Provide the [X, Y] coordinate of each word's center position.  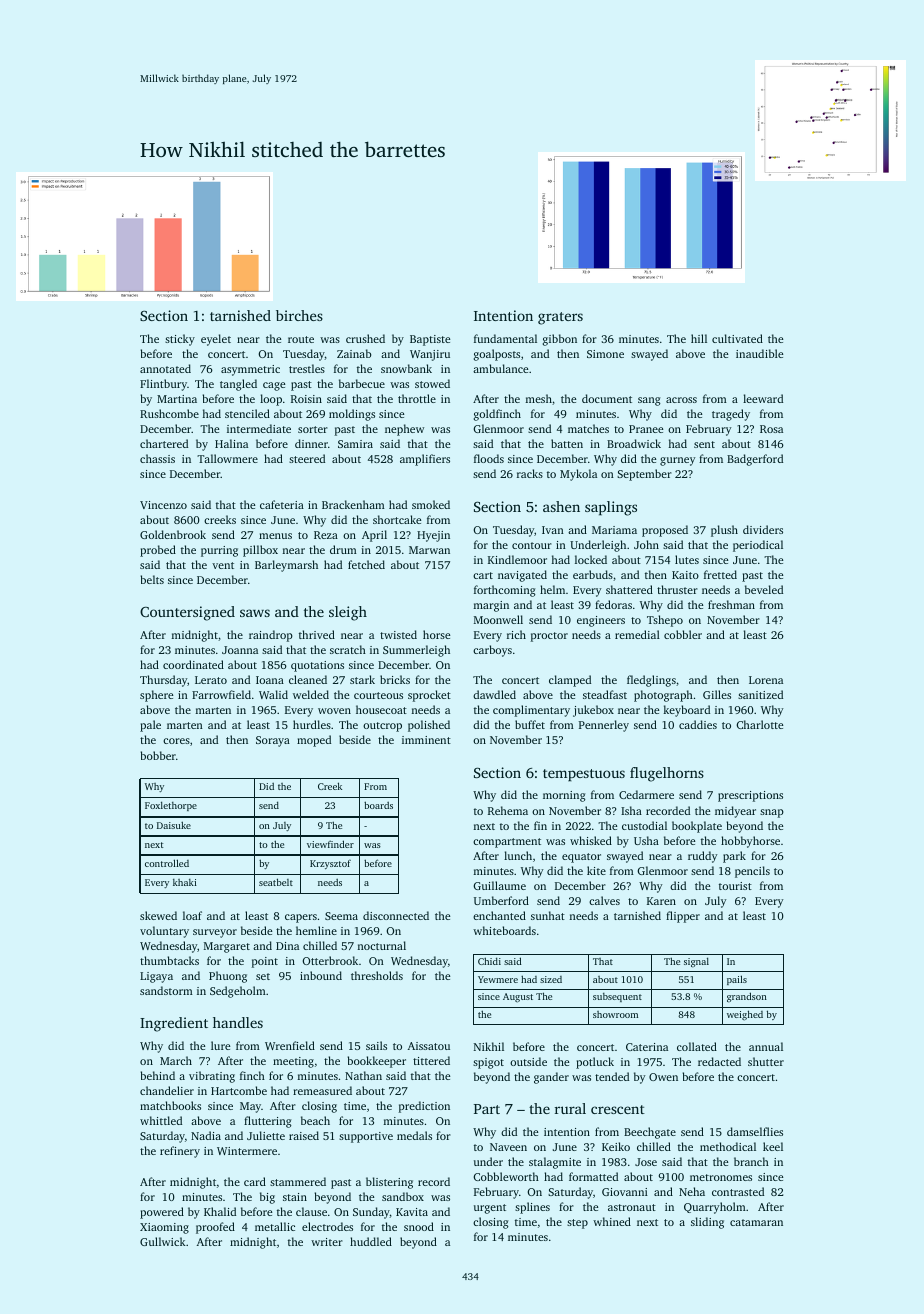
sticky [180, 340]
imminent [426, 740]
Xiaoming [164, 1228]
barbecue [362, 383]
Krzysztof [330, 864]
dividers [763, 529]
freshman [731, 604]
